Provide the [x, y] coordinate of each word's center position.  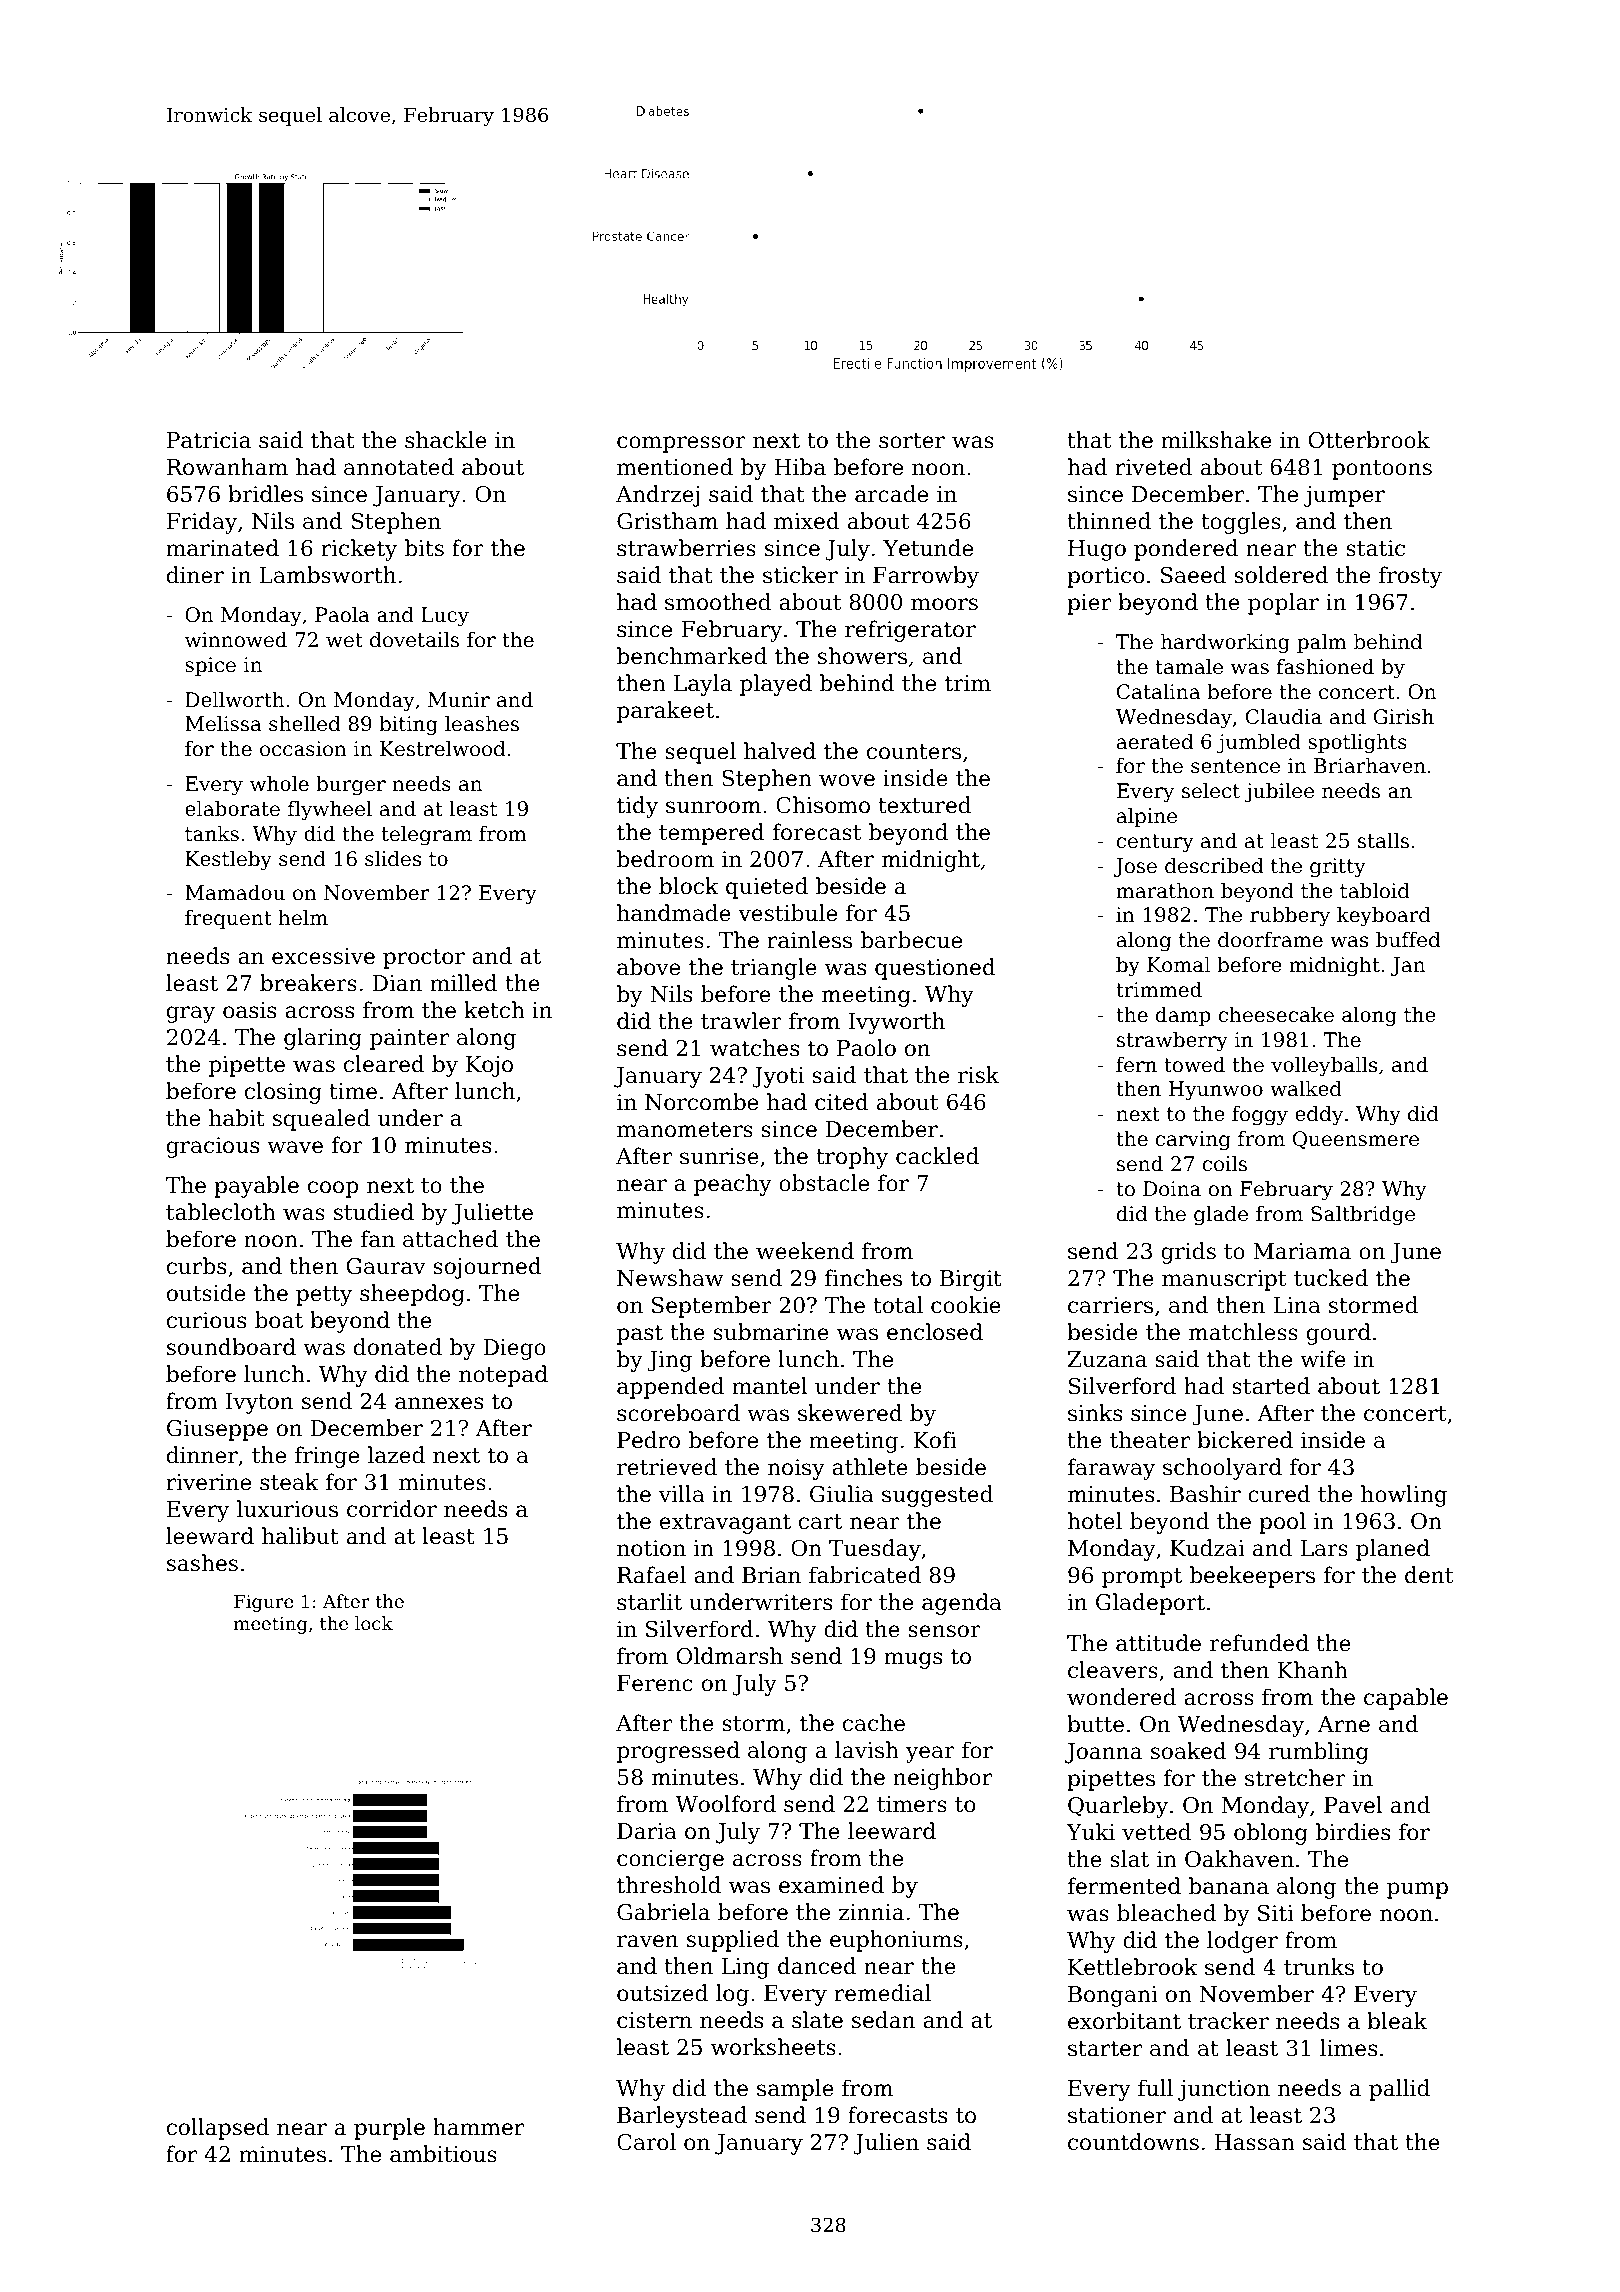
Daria [647, 1831]
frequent [228, 919]
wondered [1121, 1697]
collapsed [218, 2129]
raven [647, 1941]
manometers [685, 1130]
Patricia [209, 440]
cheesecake [1276, 1015]
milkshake [1216, 440]
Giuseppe [217, 1430]
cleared [384, 1064]
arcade [891, 494]
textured [924, 805]
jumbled [1259, 744]
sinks [1095, 1413]
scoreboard [678, 1413]
